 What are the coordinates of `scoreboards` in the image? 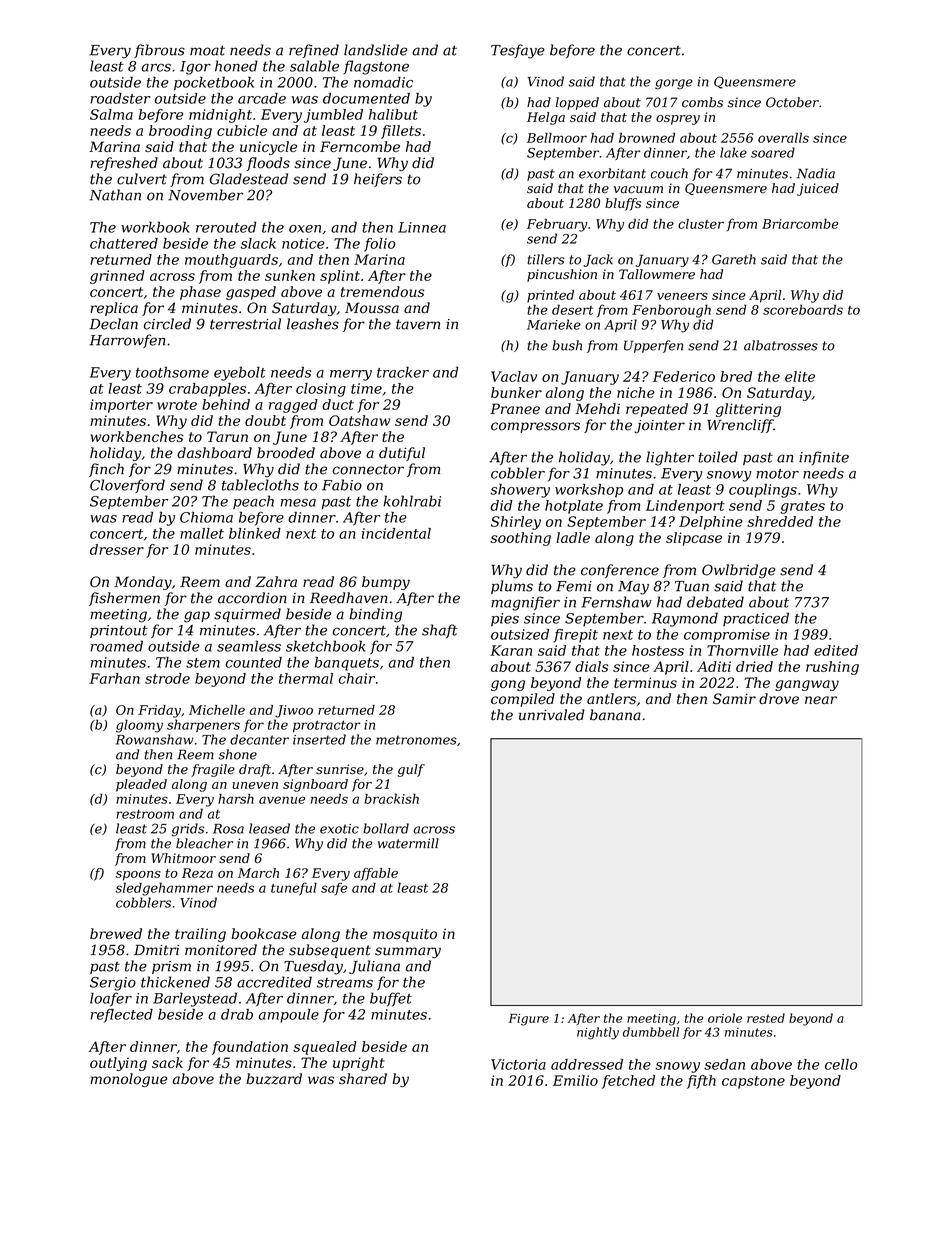 It's located at (803, 309).
